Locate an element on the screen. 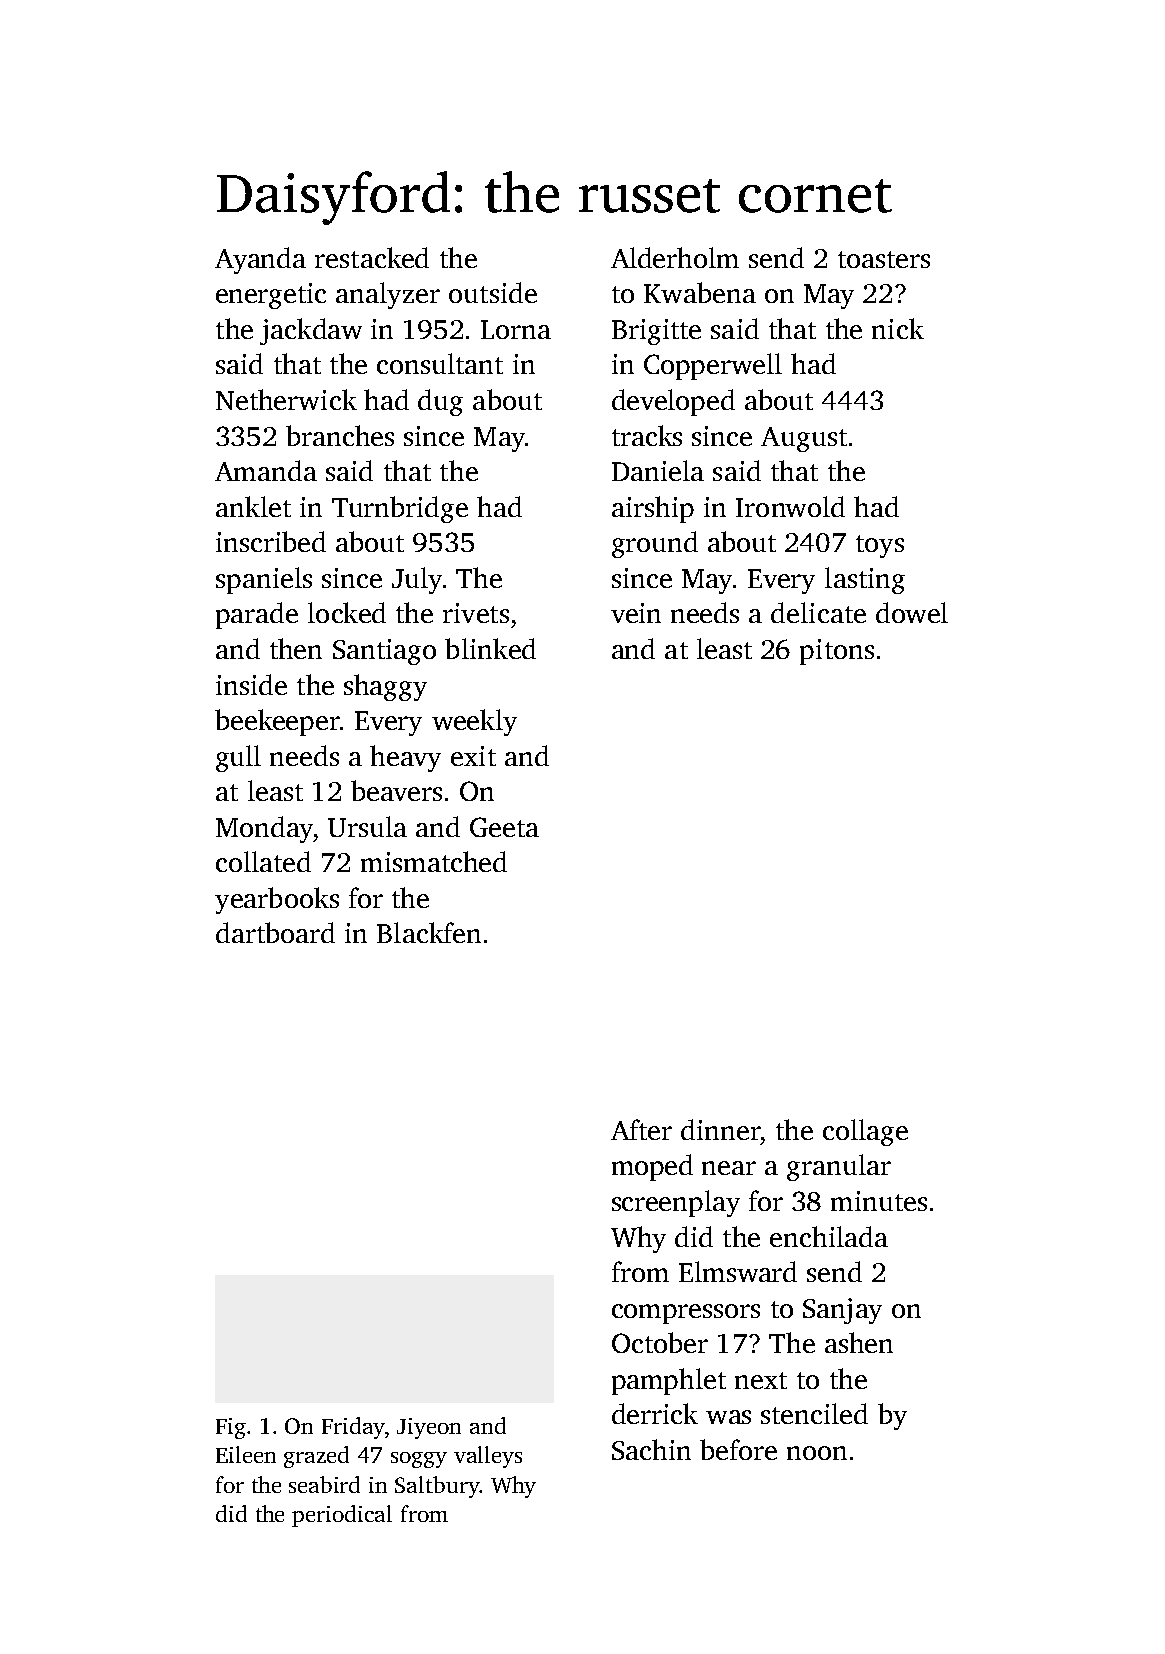 The image size is (1165, 1654). nick is located at coordinates (898, 328).
